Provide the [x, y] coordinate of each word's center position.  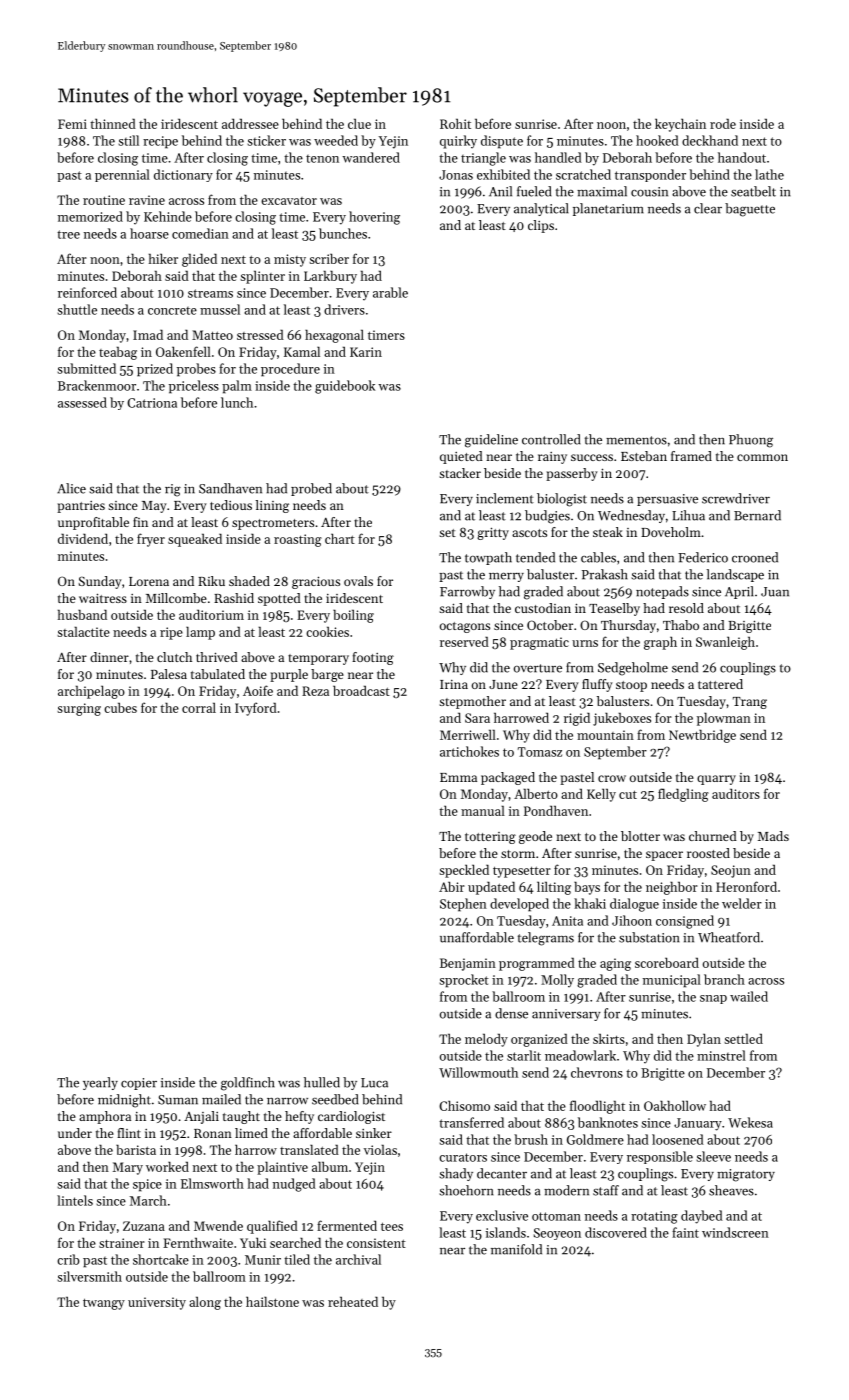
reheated [353, 1301]
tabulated [218, 674]
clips [541, 226]
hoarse [149, 233]
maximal [602, 191]
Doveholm [671, 532]
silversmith [89, 1276]
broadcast [361, 690]
